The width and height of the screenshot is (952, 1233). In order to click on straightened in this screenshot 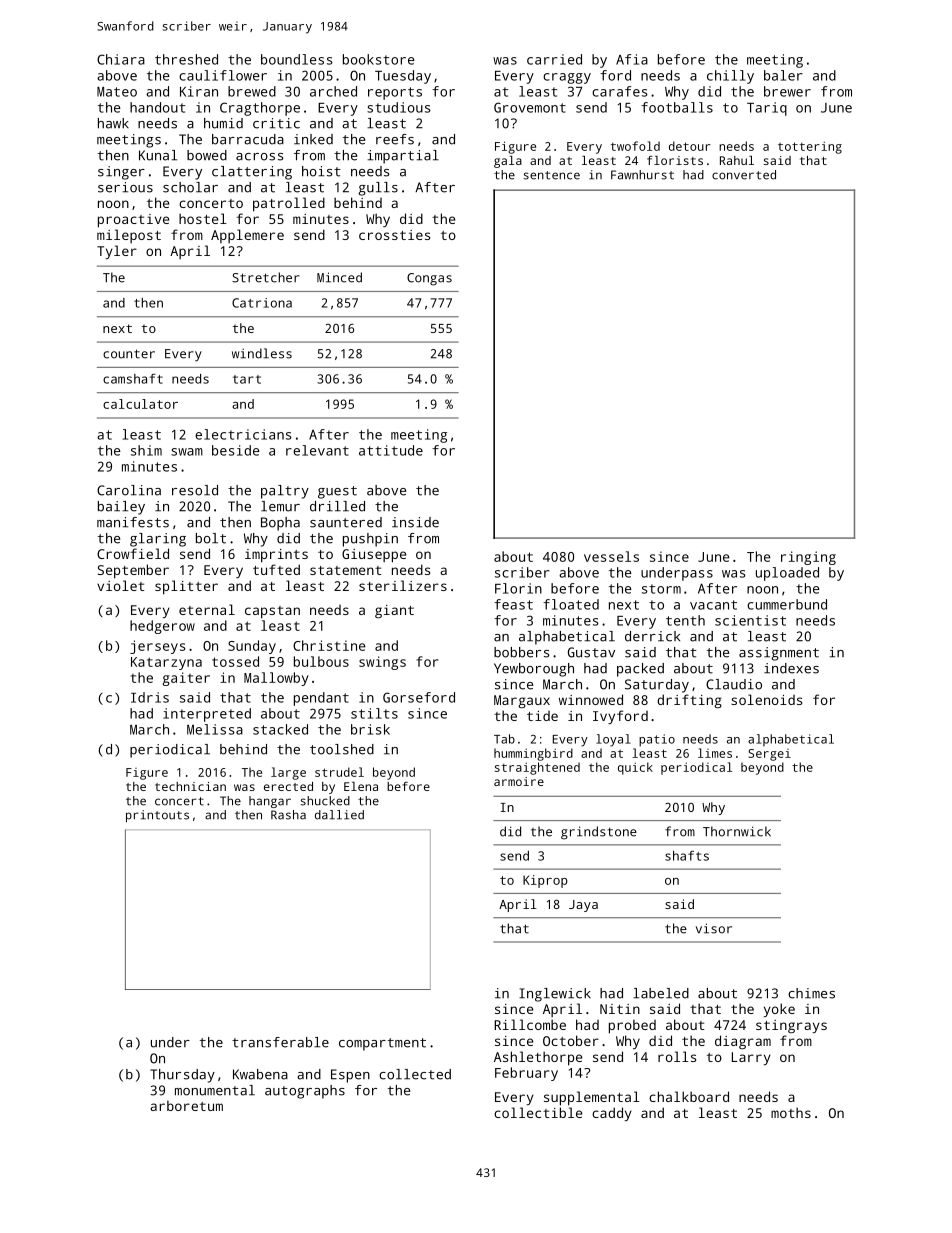, I will do `click(537, 768)`.
